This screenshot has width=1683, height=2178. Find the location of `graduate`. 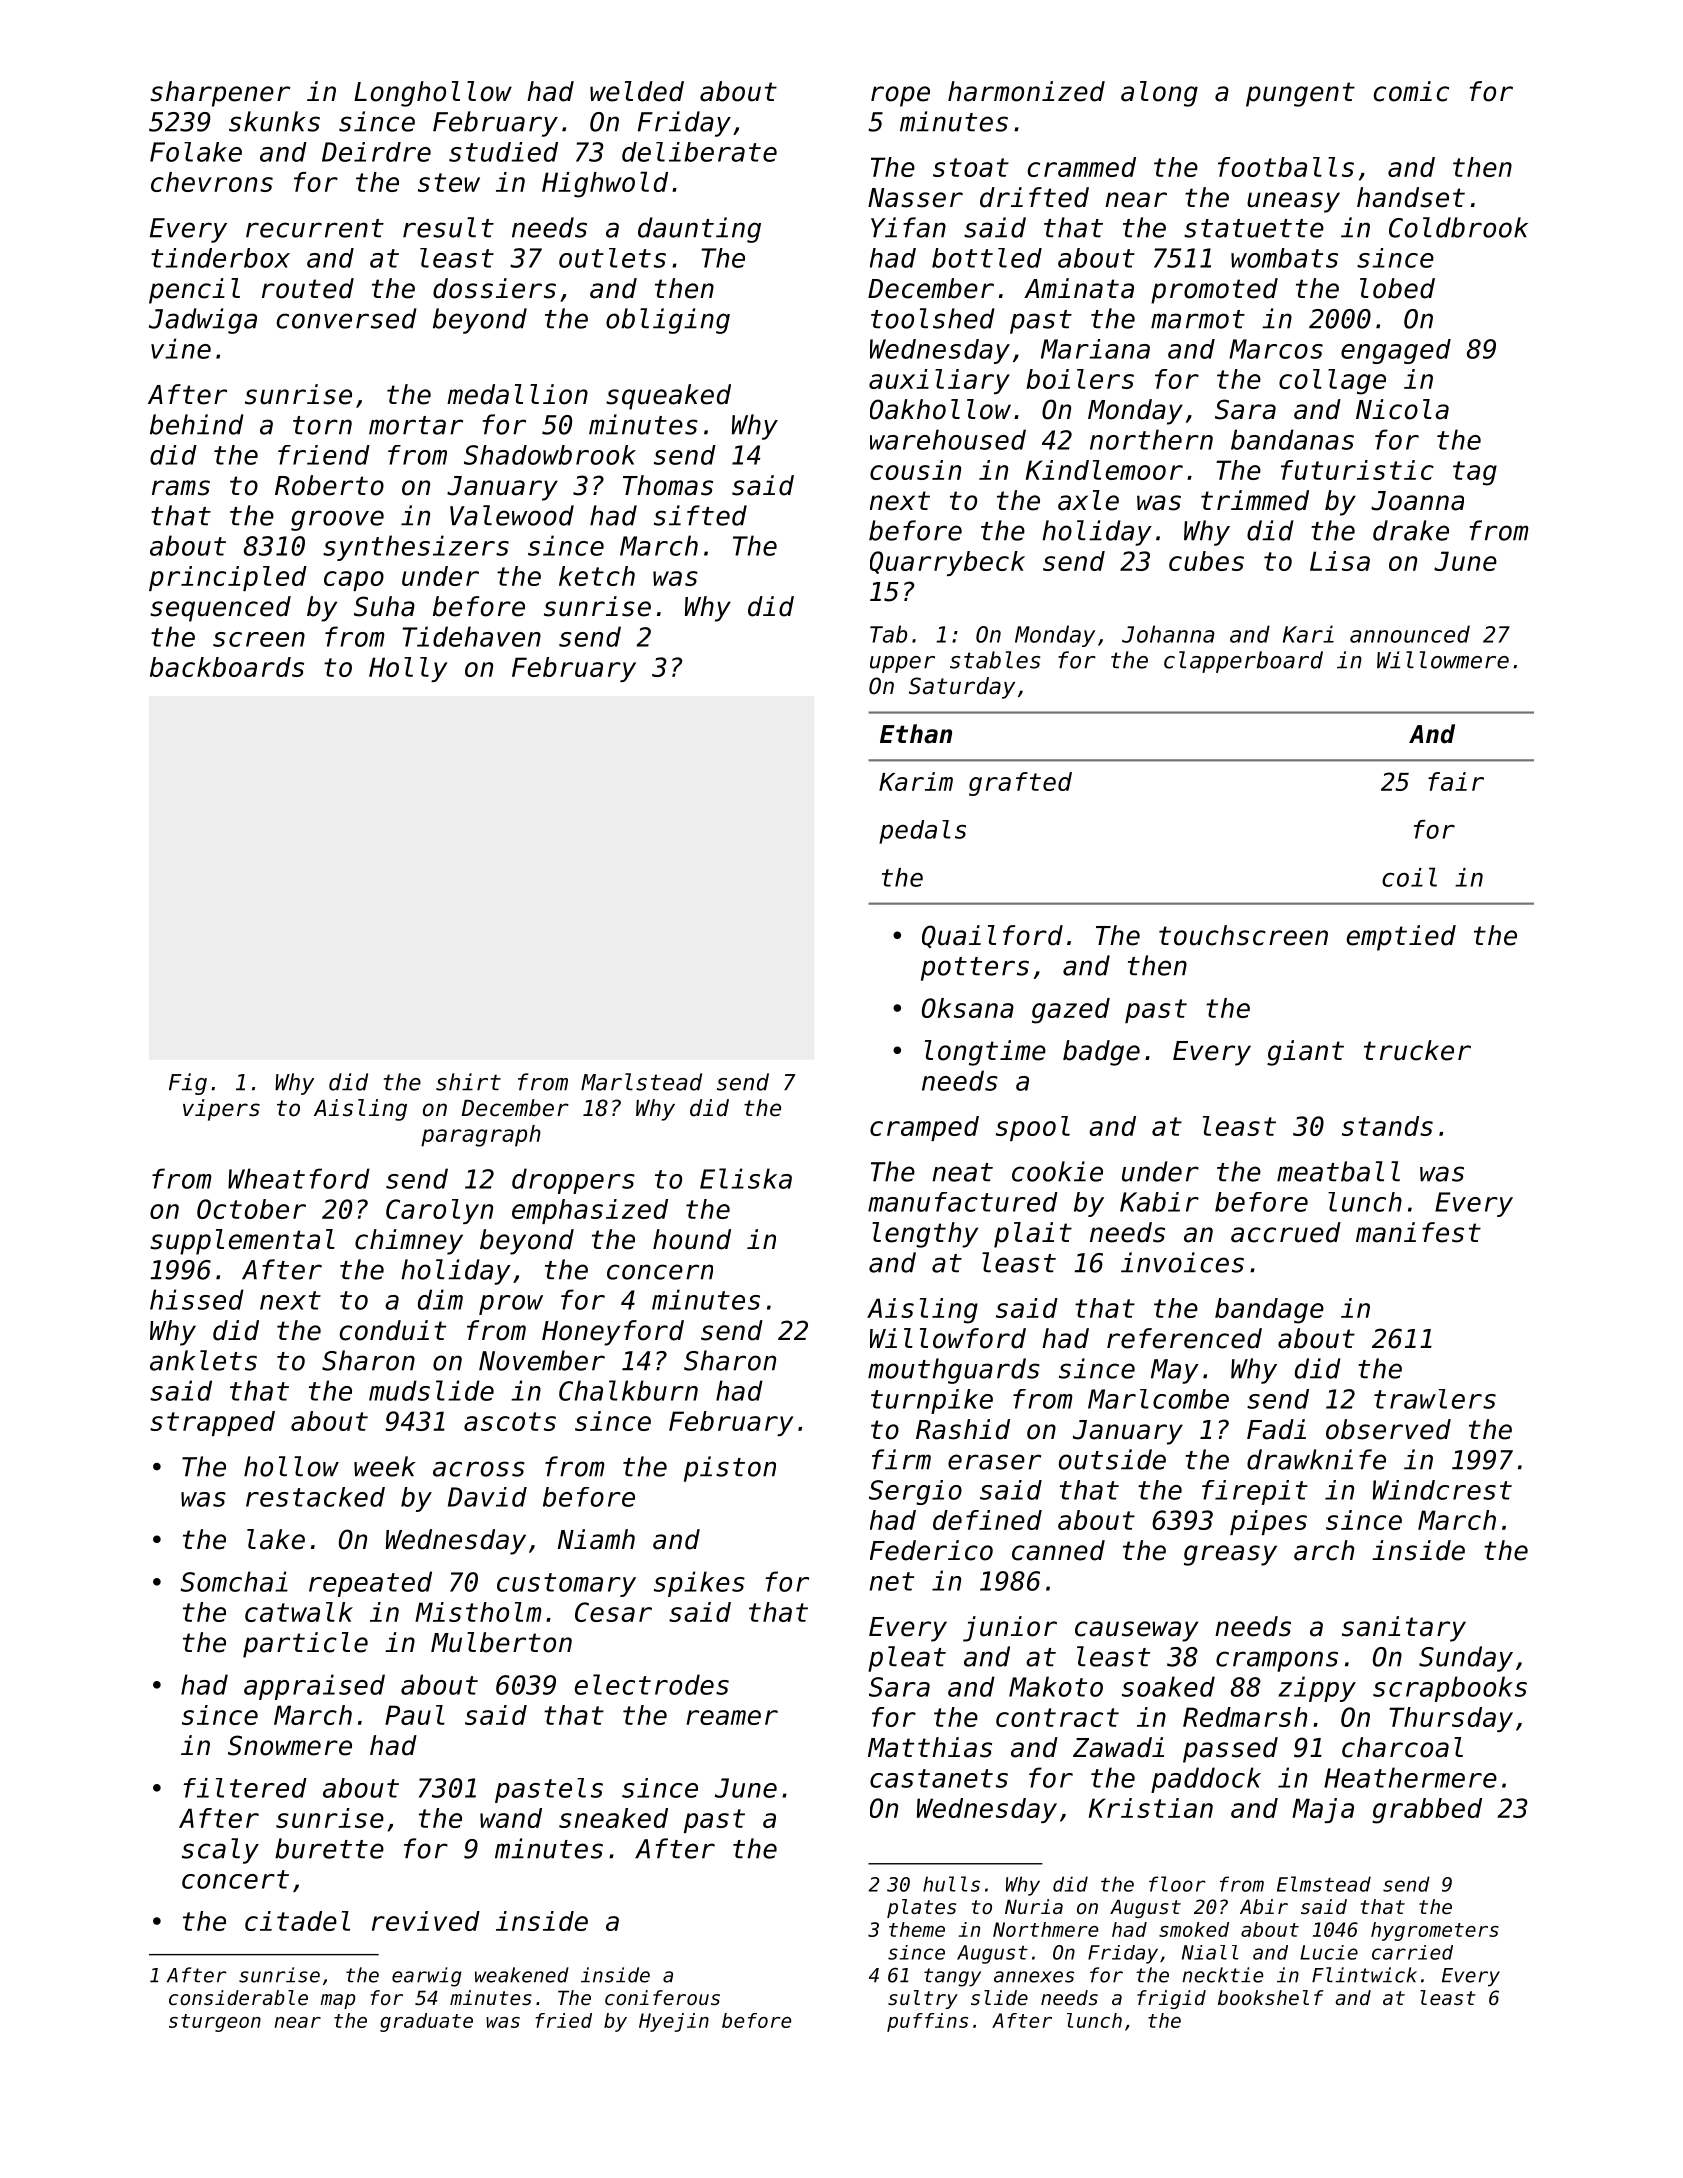

graduate is located at coordinates (426, 2022).
